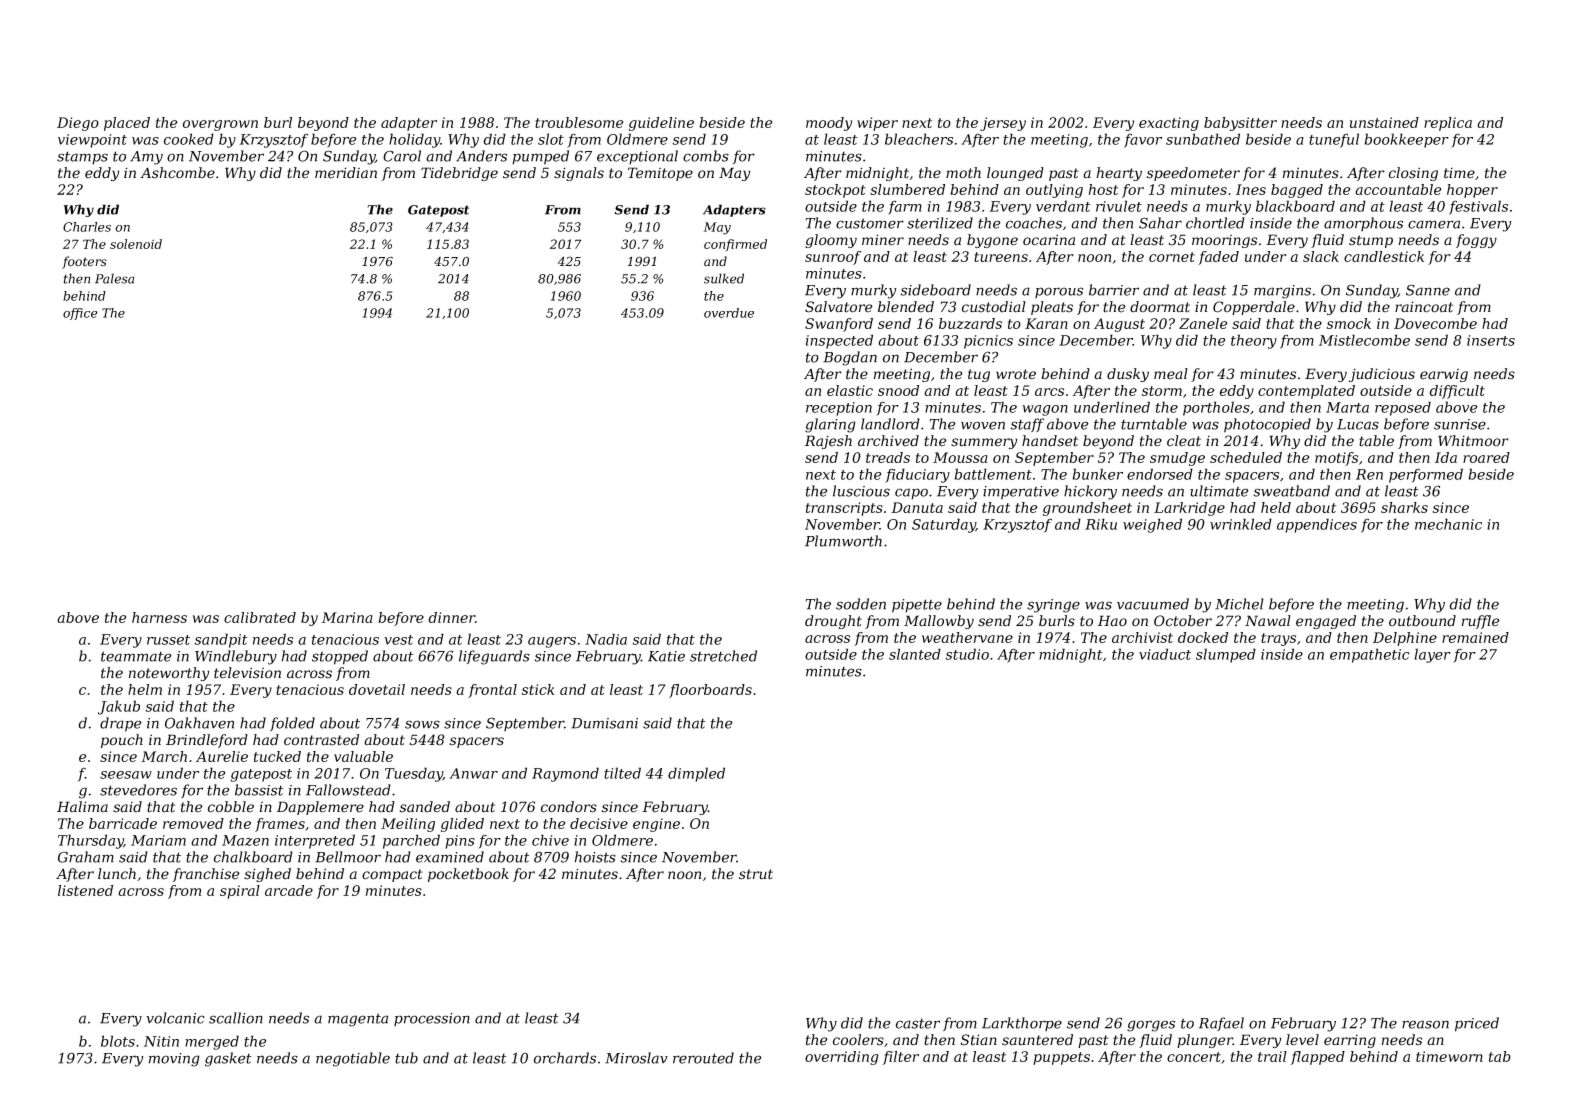  I want to click on orchards, so click(564, 1058).
